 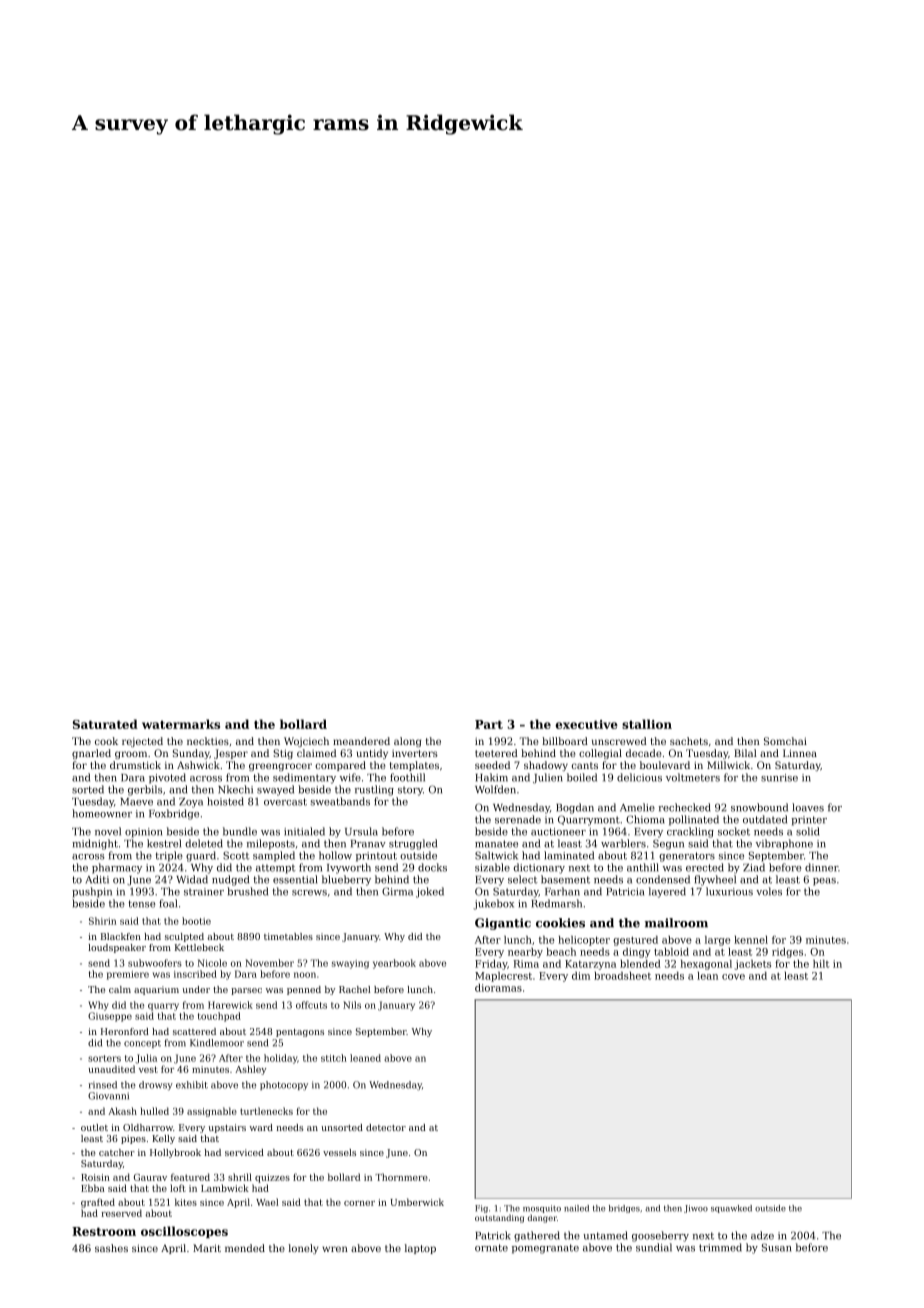 I want to click on parsec, so click(x=246, y=991).
